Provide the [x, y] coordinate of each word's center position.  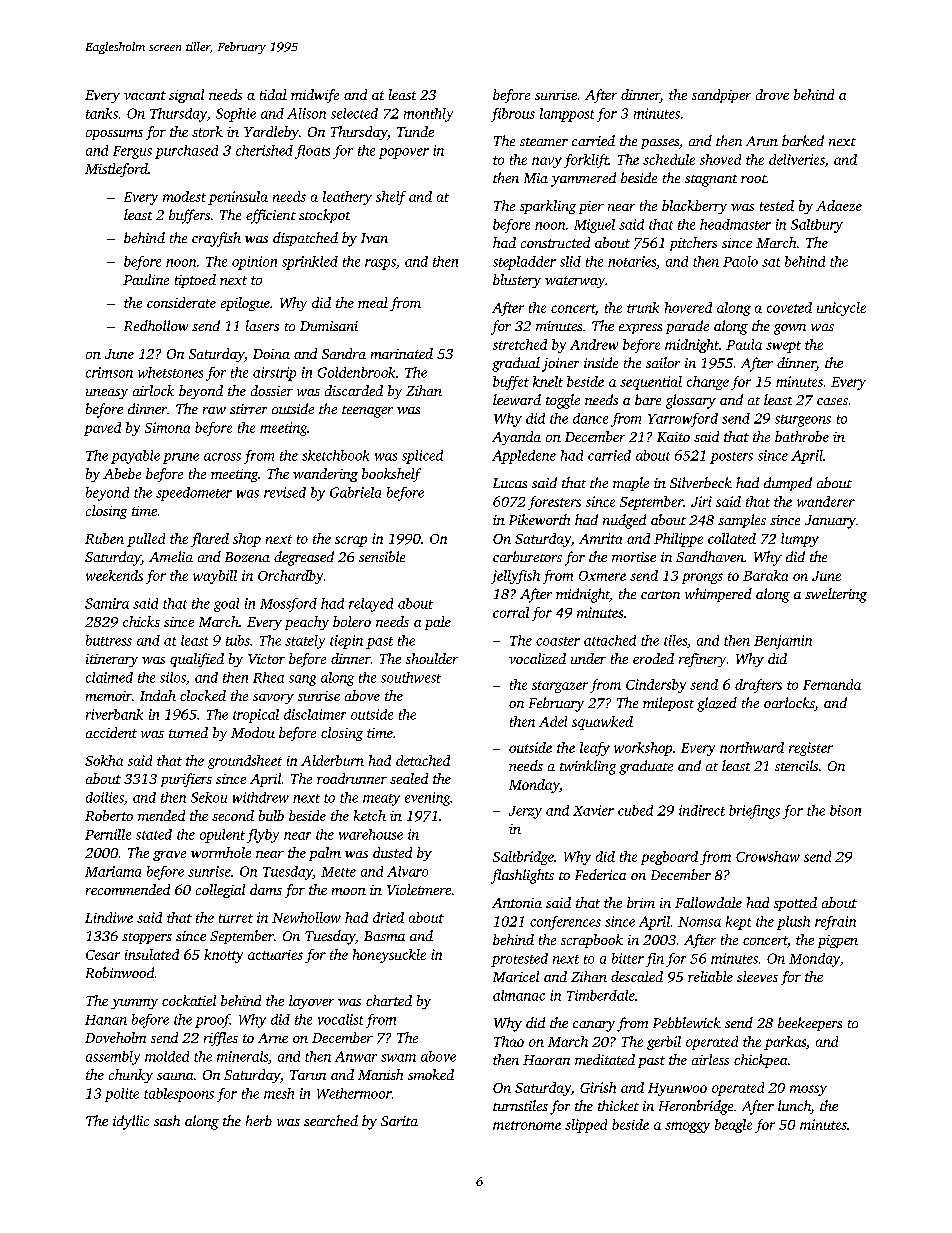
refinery [702, 660]
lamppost [567, 115]
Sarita [399, 1121]
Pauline [146, 279]
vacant [145, 95]
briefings [754, 812]
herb [259, 1120]
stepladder [524, 263]
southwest [411, 677]
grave [169, 856]
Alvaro [407, 871]
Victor [266, 659]
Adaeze [839, 205]
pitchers [693, 244]
